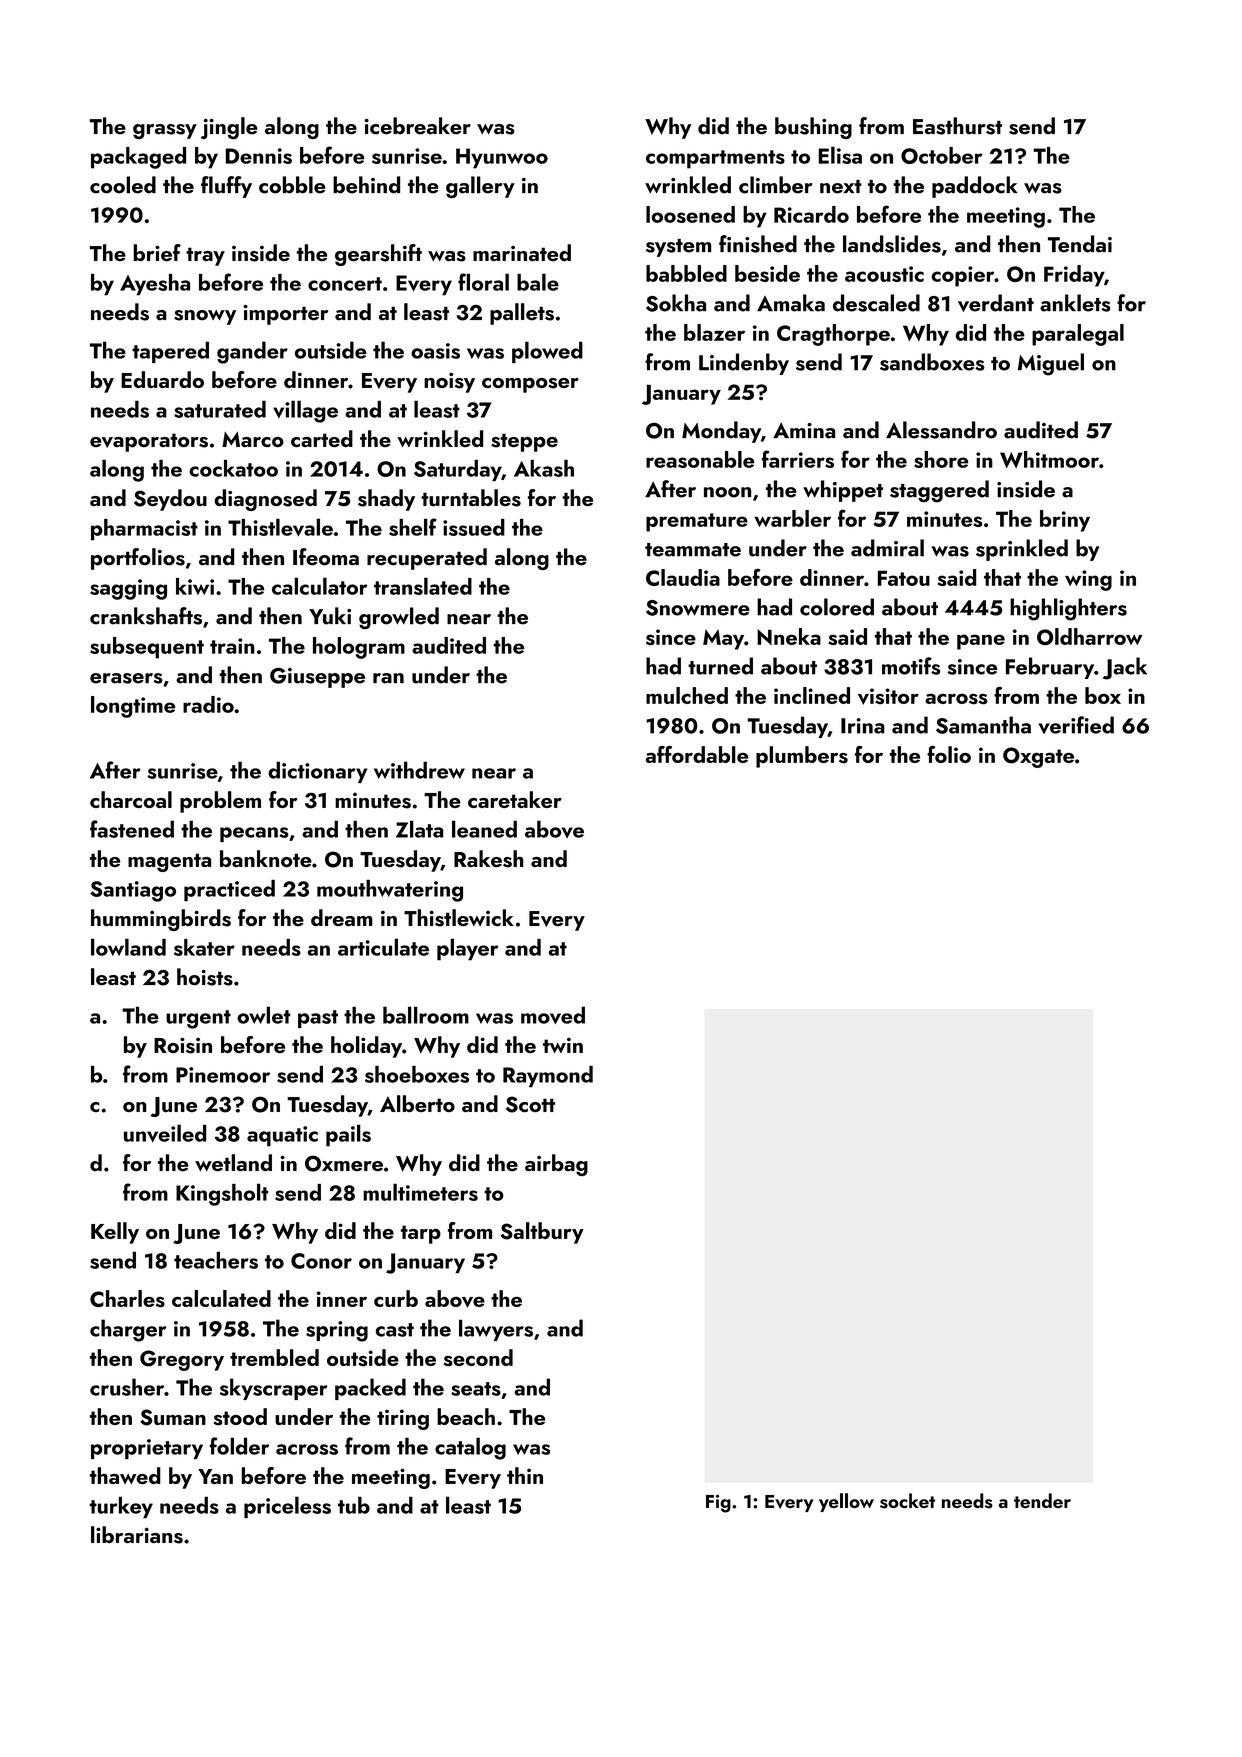  Describe the element at coordinates (1074, 276) in the screenshot. I see `Friday` at that location.
